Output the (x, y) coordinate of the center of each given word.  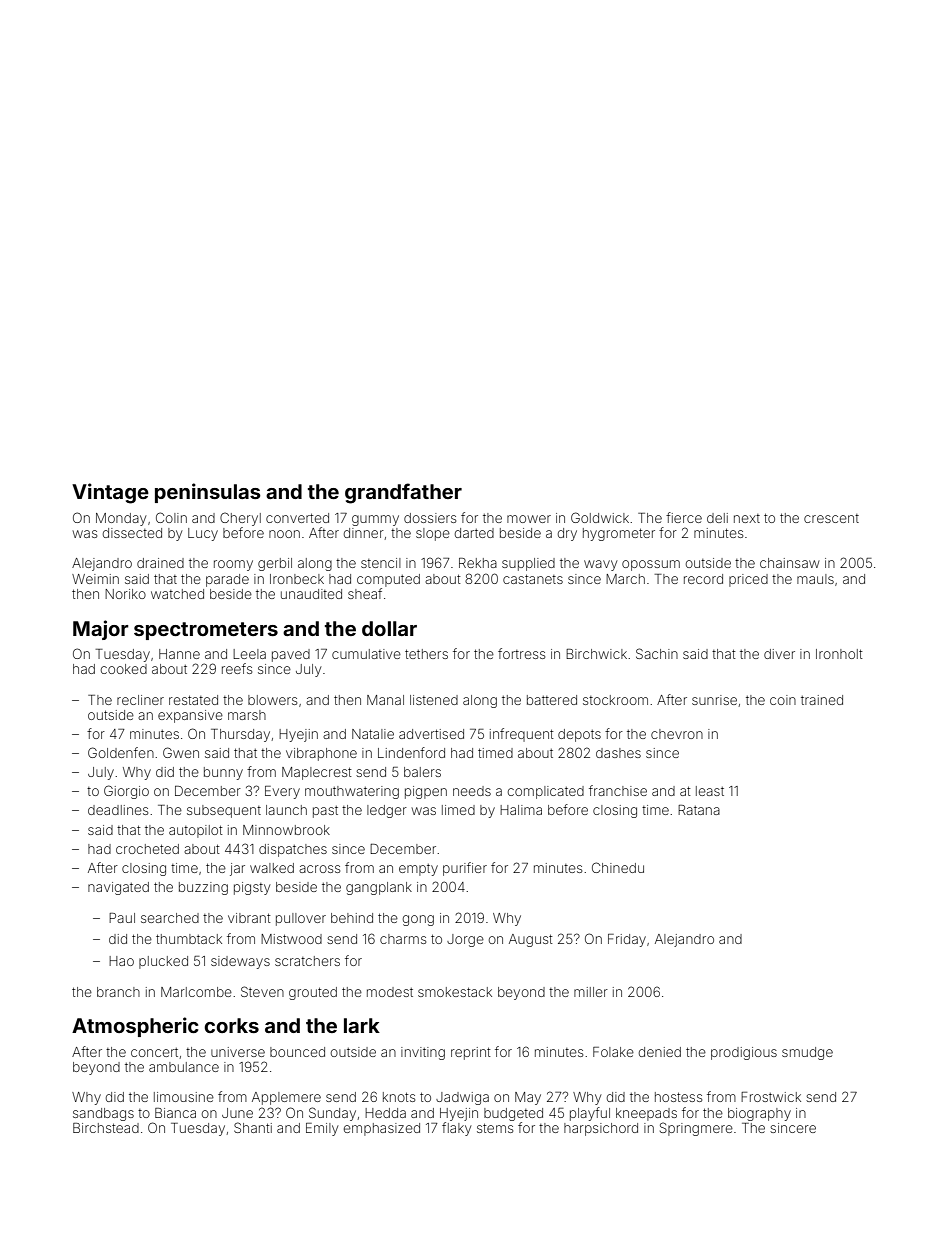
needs (472, 791)
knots (399, 1097)
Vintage (110, 493)
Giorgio (126, 792)
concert (154, 1052)
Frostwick (771, 1097)
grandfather (403, 493)
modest (390, 992)
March (625, 579)
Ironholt (839, 654)
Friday (627, 940)
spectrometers (206, 631)
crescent (831, 518)
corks (231, 1025)
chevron (677, 734)
